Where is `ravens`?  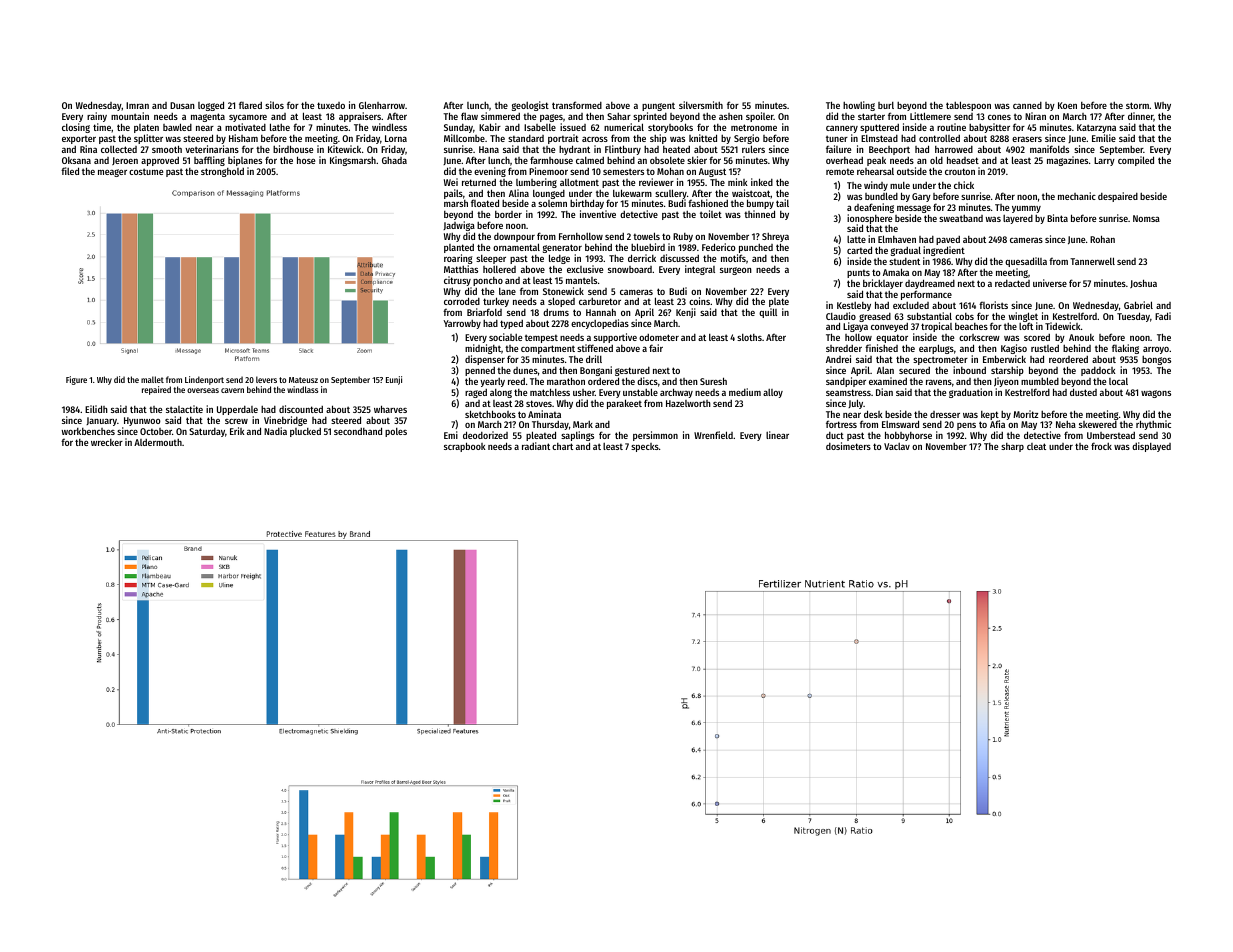
ravens is located at coordinates (939, 382).
